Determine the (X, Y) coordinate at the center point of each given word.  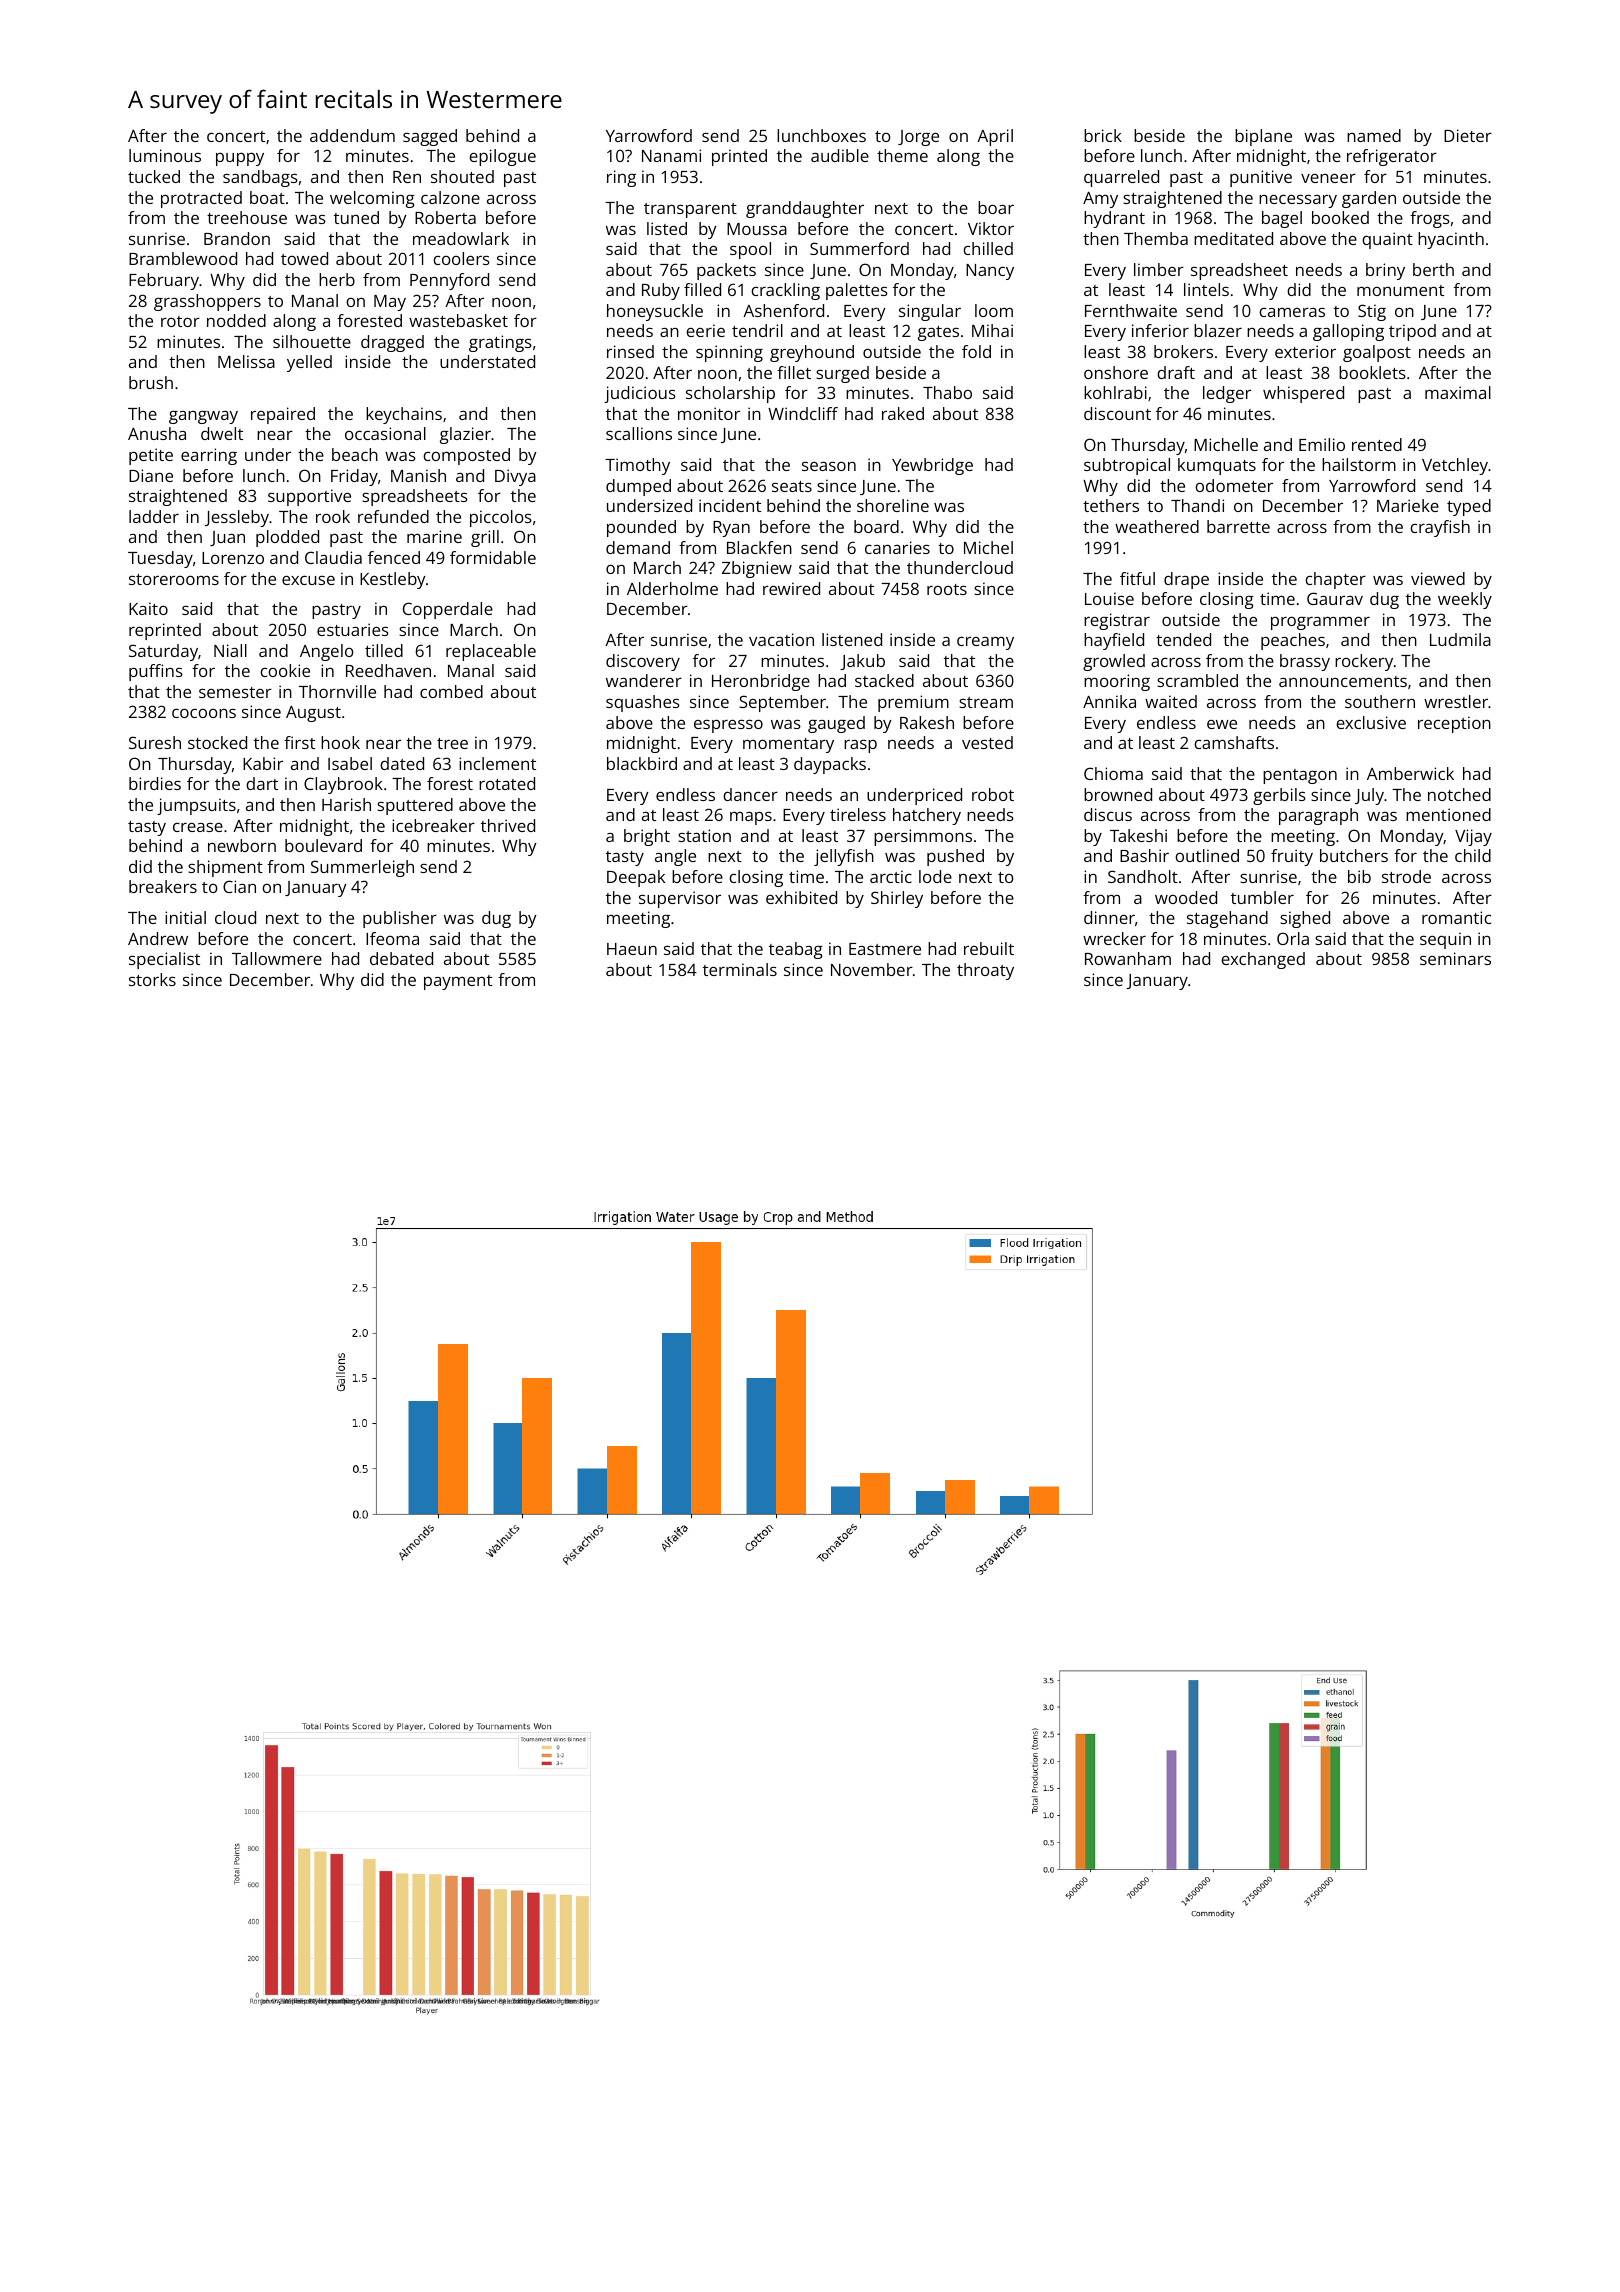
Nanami (671, 155)
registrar (1117, 621)
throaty (985, 971)
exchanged (1263, 960)
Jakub (862, 662)
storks (152, 979)
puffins (156, 672)
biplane (1263, 137)
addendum (352, 135)
